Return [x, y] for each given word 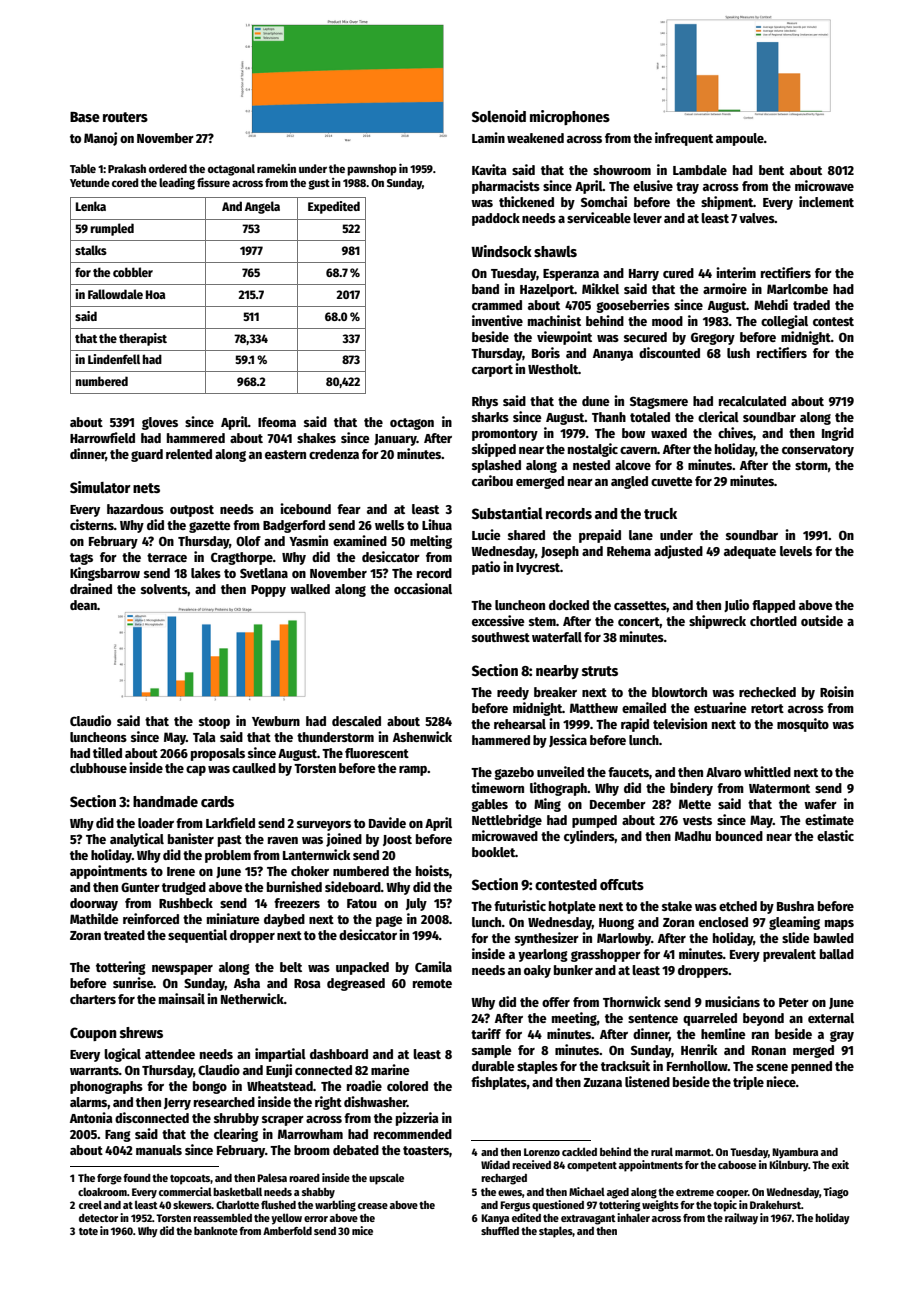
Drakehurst [775, 1205]
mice [362, 1230]
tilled [107, 752]
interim [736, 272]
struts [600, 671]
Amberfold [287, 1230]
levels [796, 551]
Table [83, 168]
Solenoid [499, 116]
